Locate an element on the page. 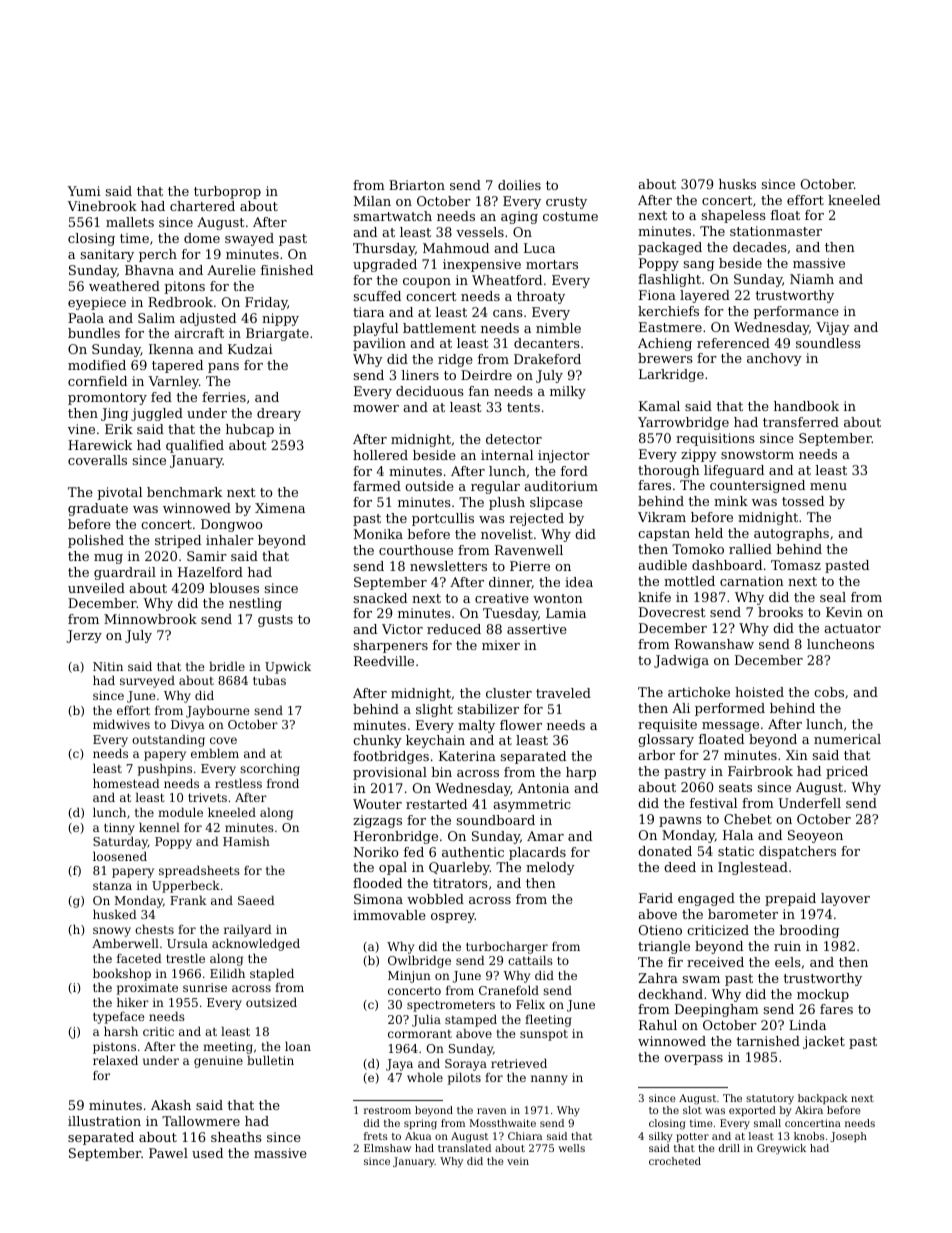 The width and height of the page is (952, 1233). vein is located at coordinates (518, 1161).
